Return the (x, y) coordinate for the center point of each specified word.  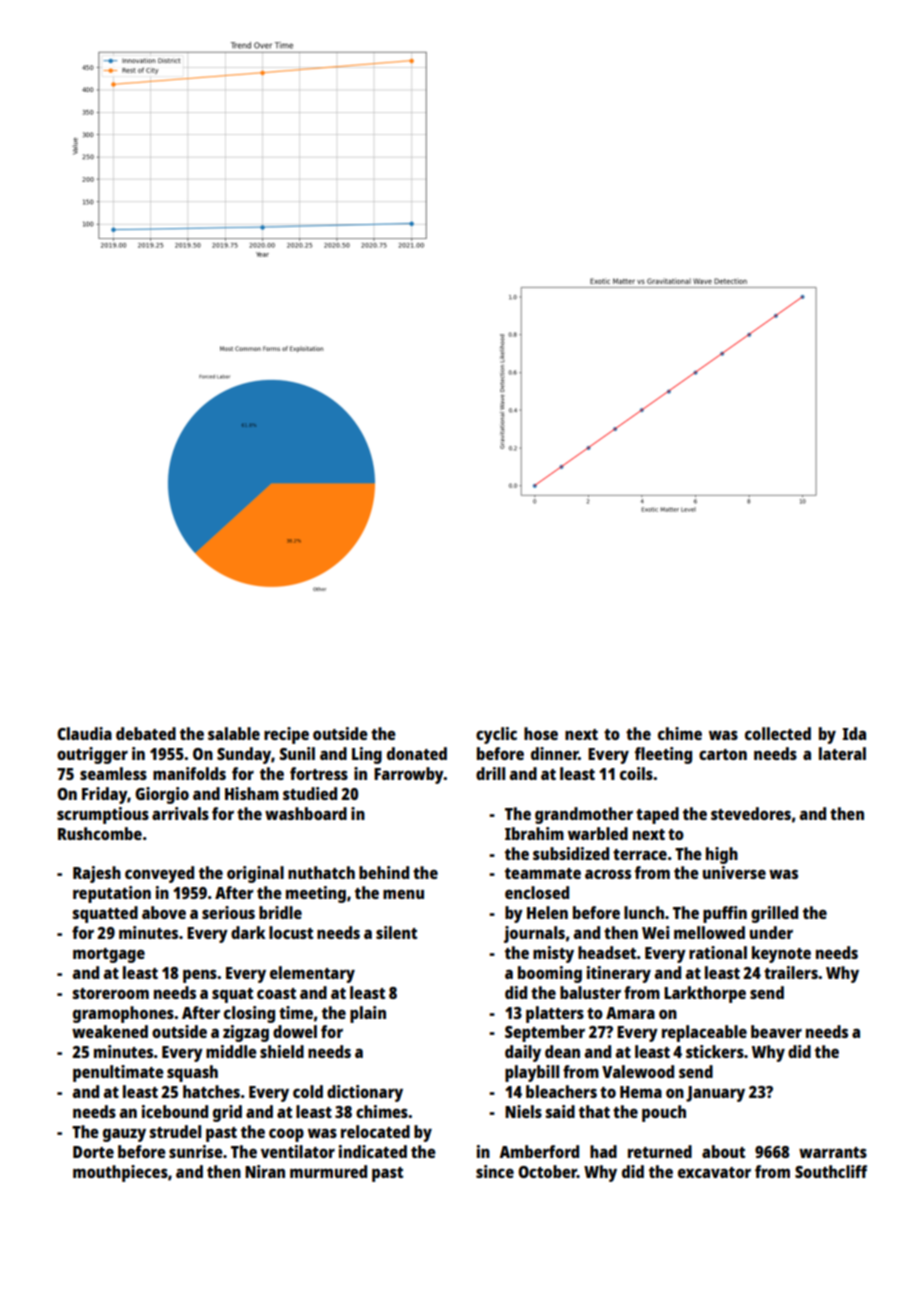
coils (636, 773)
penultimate (118, 1073)
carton (723, 754)
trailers (791, 972)
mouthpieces (120, 1173)
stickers (715, 1051)
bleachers (561, 1091)
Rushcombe (100, 833)
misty (553, 954)
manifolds (189, 773)
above (164, 912)
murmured (328, 1171)
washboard (306, 813)
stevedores (751, 813)
